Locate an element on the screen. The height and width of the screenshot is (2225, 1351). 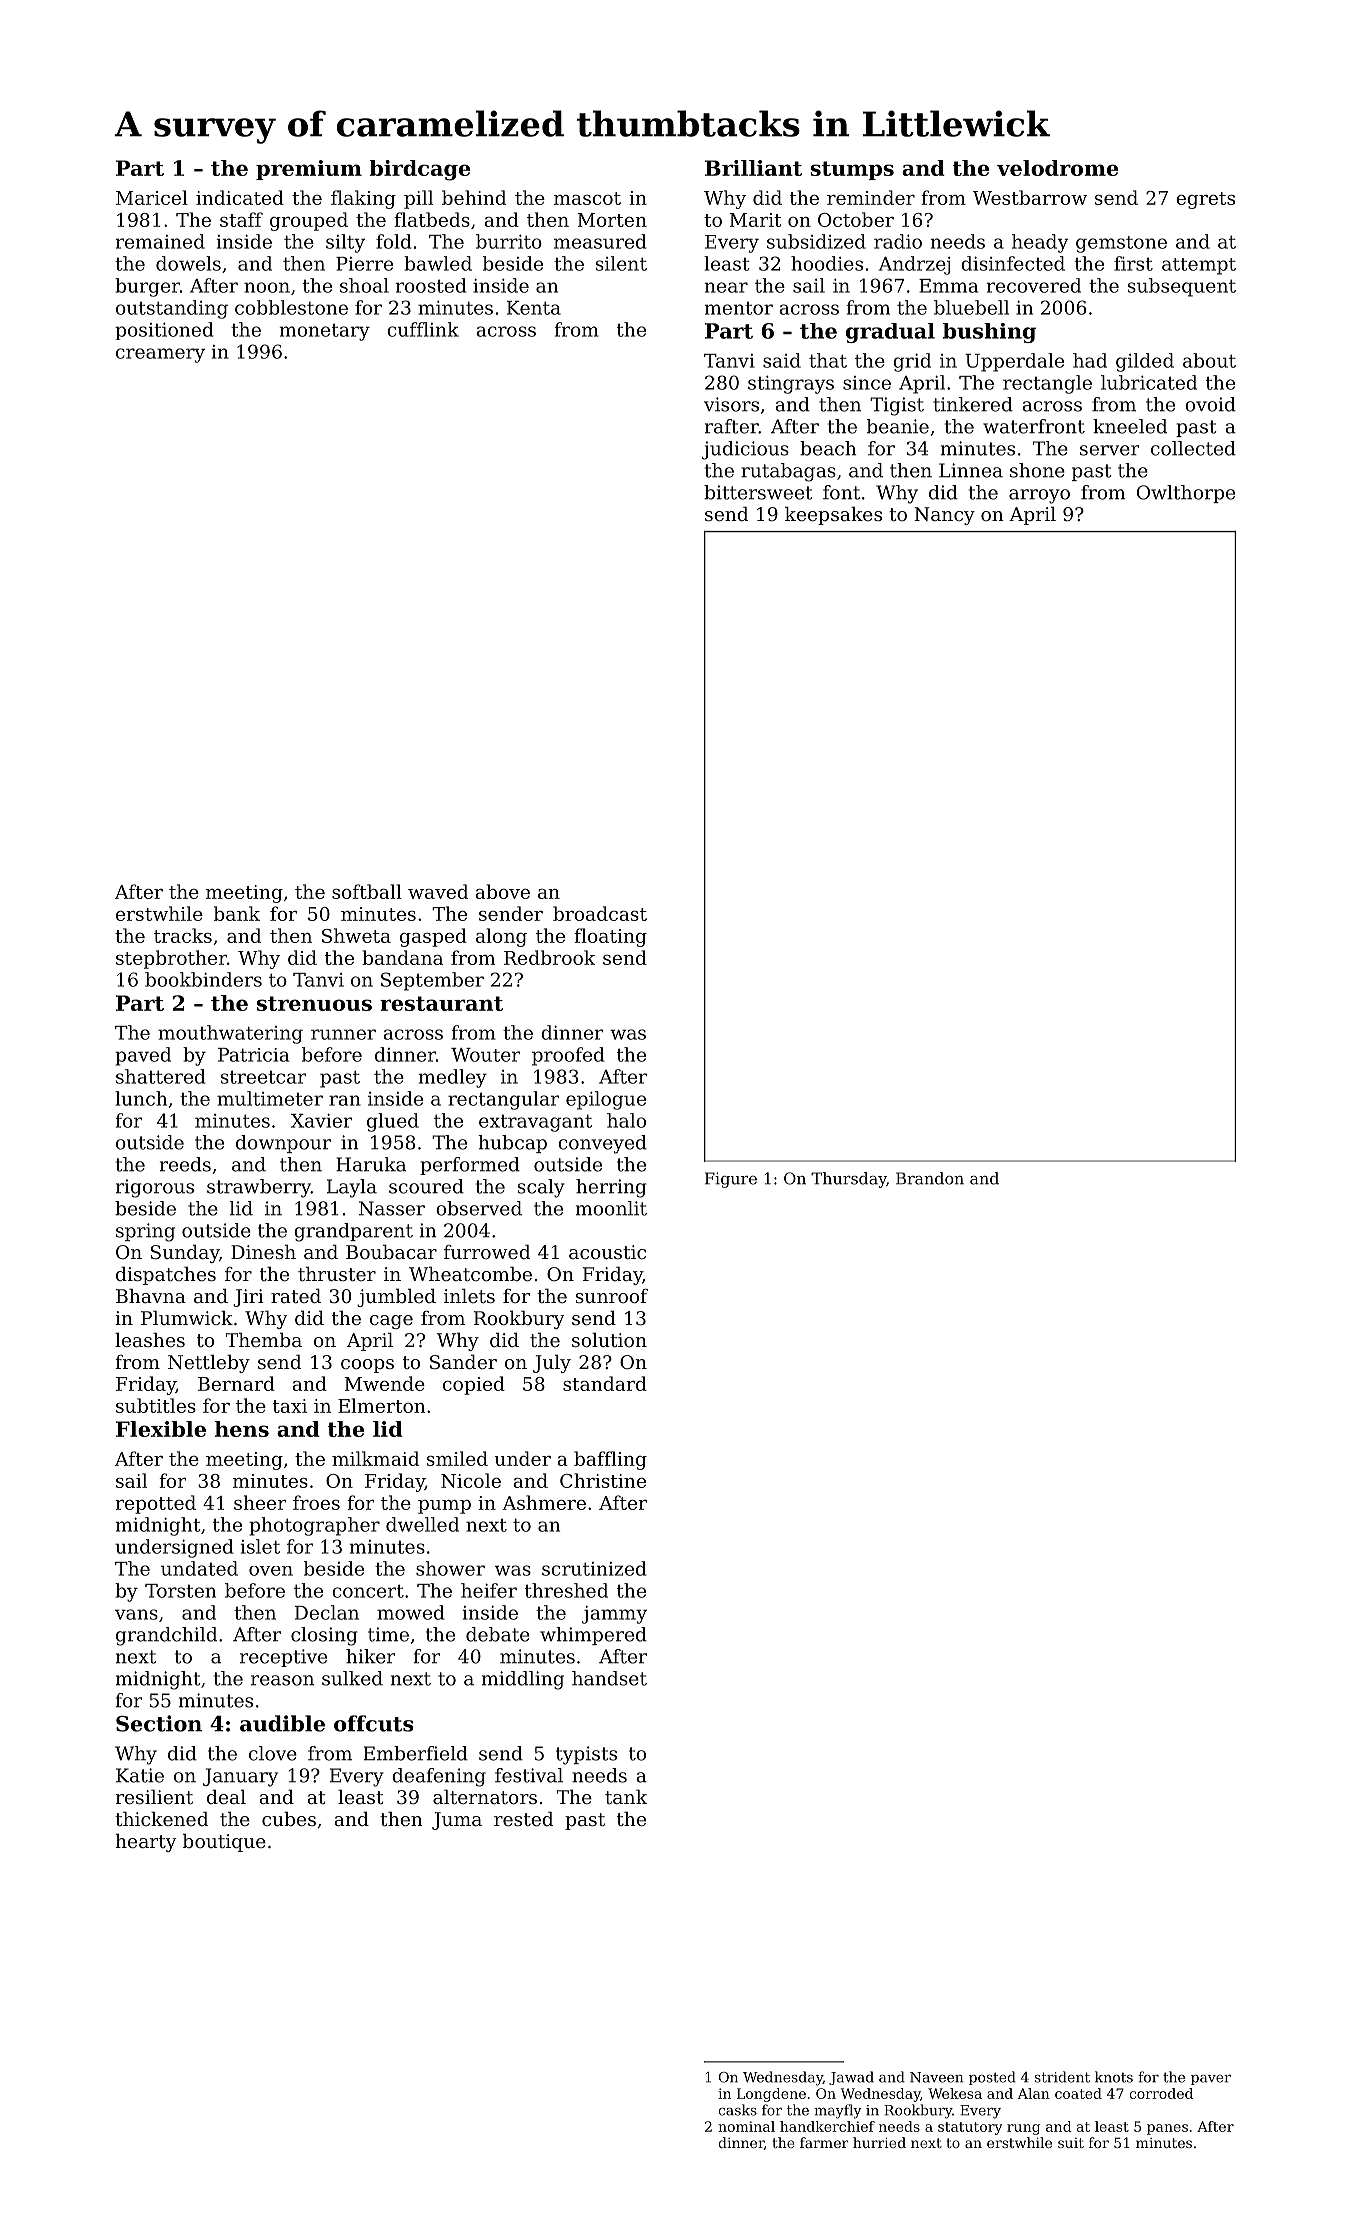
along is located at coordinates (501, 937).
